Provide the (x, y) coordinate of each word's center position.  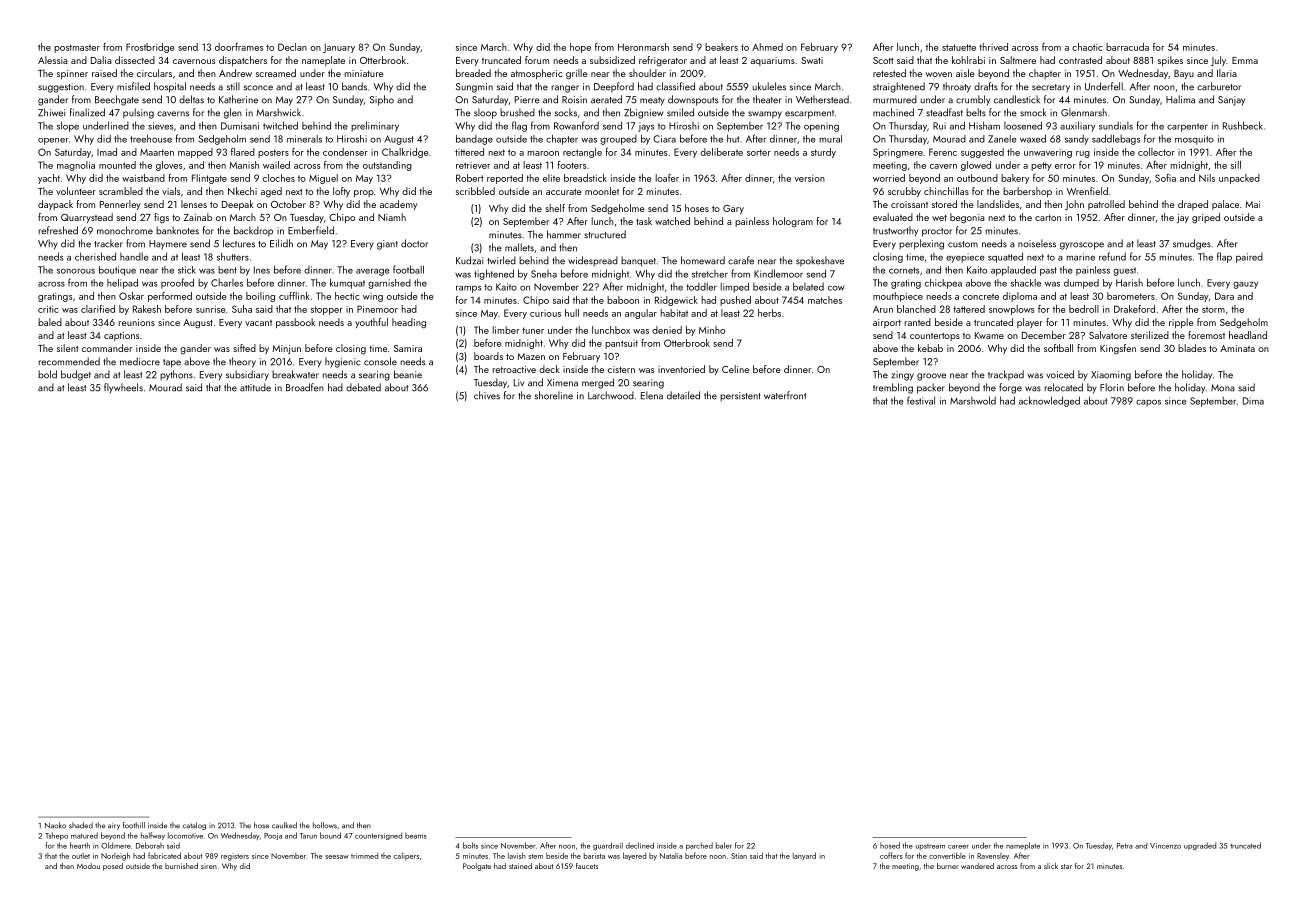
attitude (255, 387)
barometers (1131, 296)
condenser (345, 152)
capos (1148, 403)
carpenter (1187, 127)
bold (47, 374)
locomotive (185, 835)
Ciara (664, 139)
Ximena (562, 383)
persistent (740, 396)
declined (640, 845)
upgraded (1200, 846)
